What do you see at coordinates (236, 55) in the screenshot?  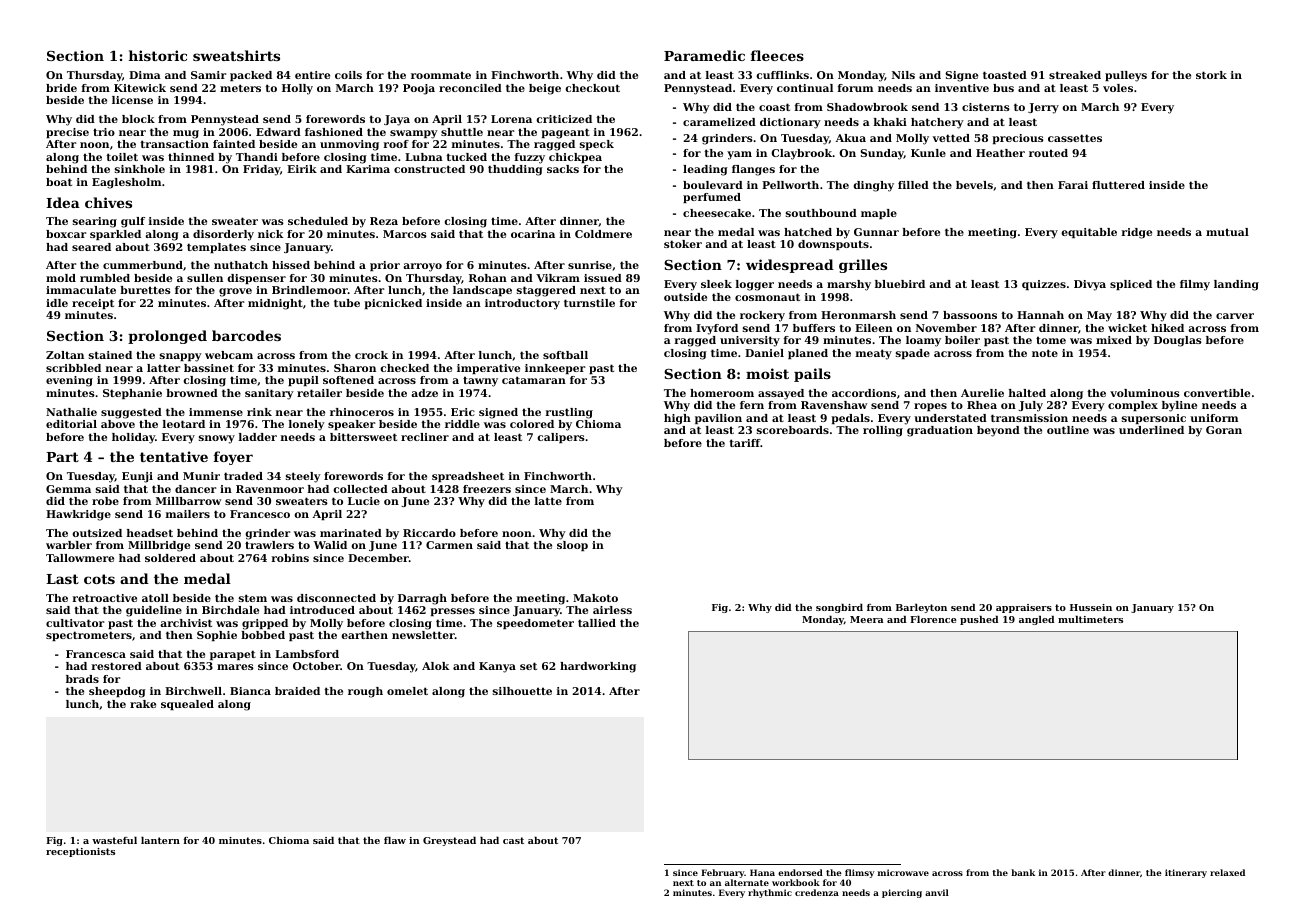 I see `sweatshirts` at bounding box center [236, 55].
